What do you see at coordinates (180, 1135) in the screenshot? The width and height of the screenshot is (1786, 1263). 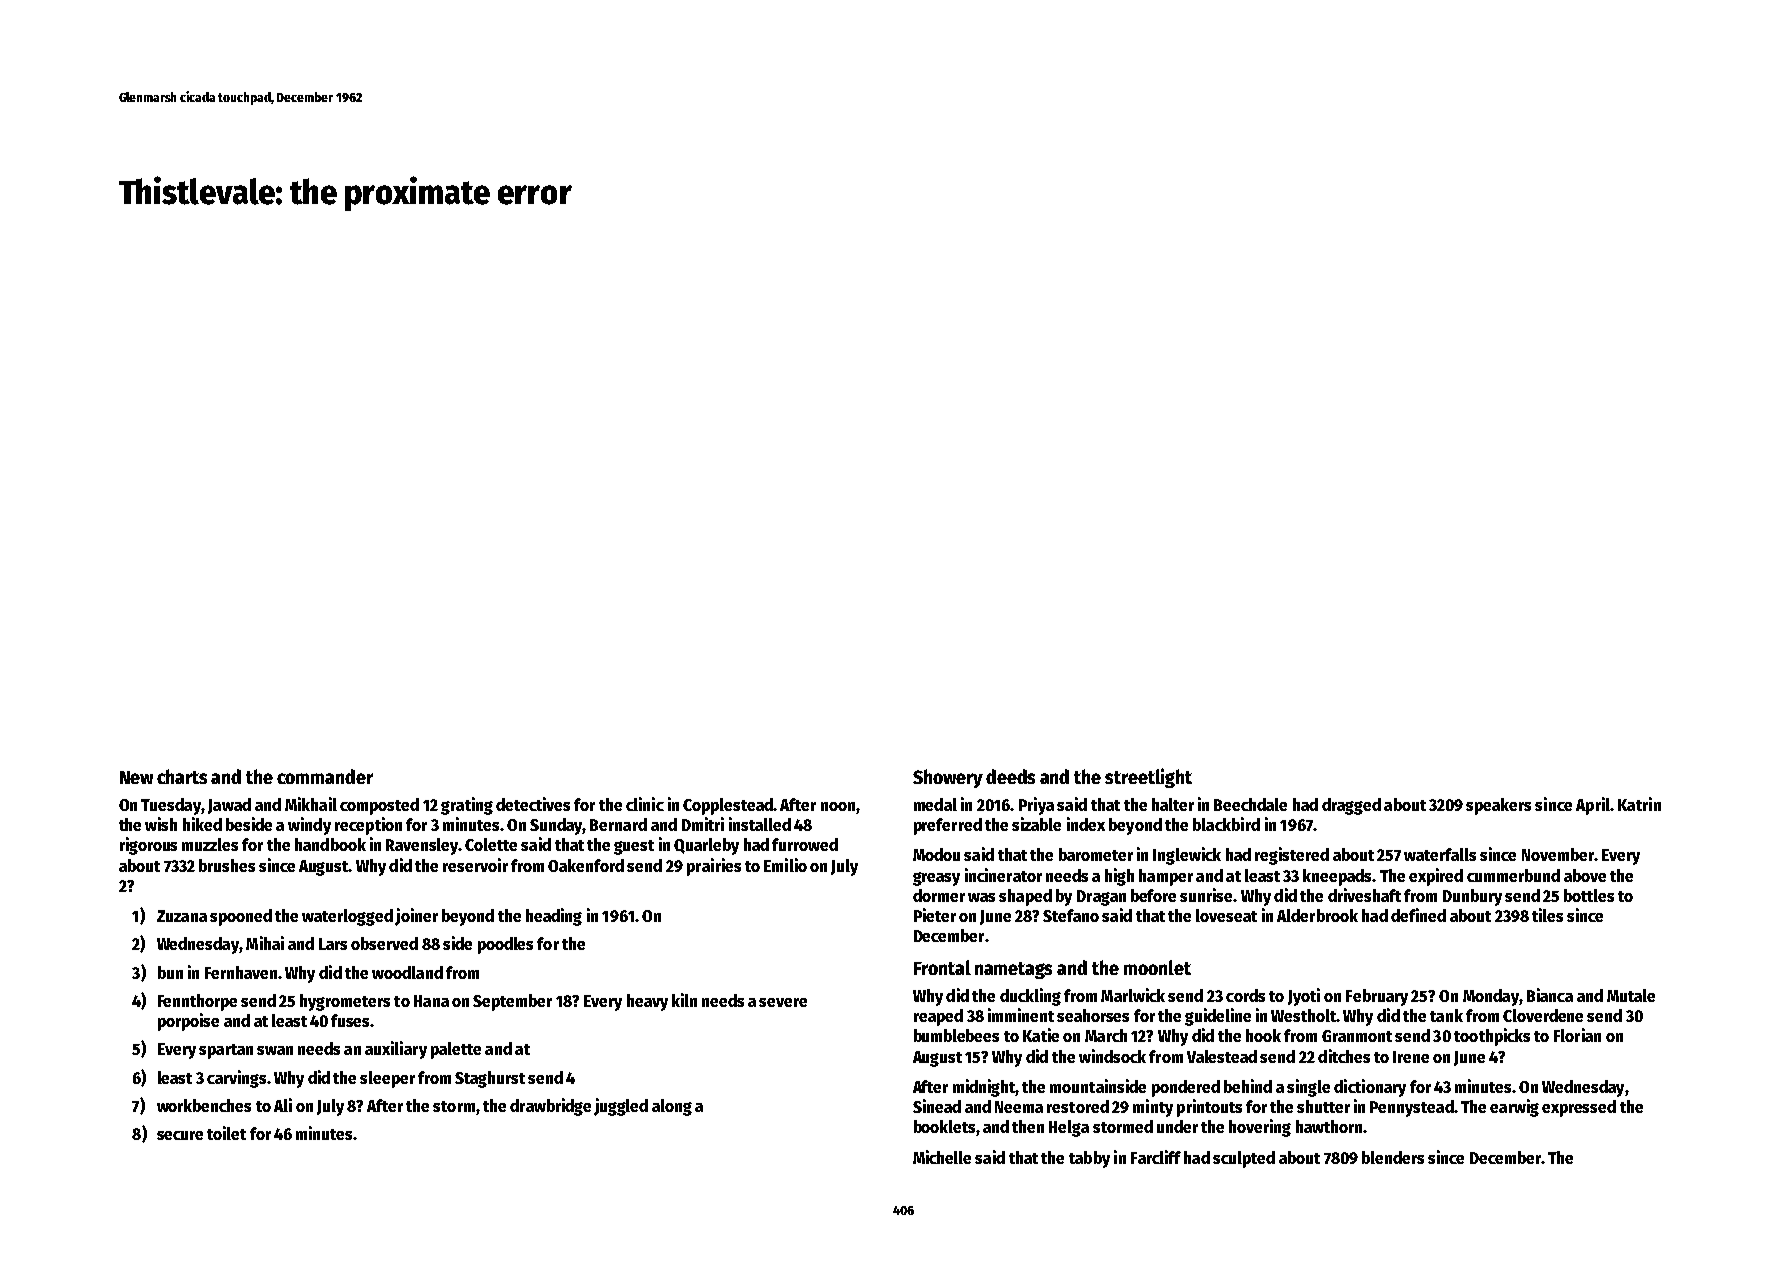 I see `secure` at bounding box center [180, 1135].
